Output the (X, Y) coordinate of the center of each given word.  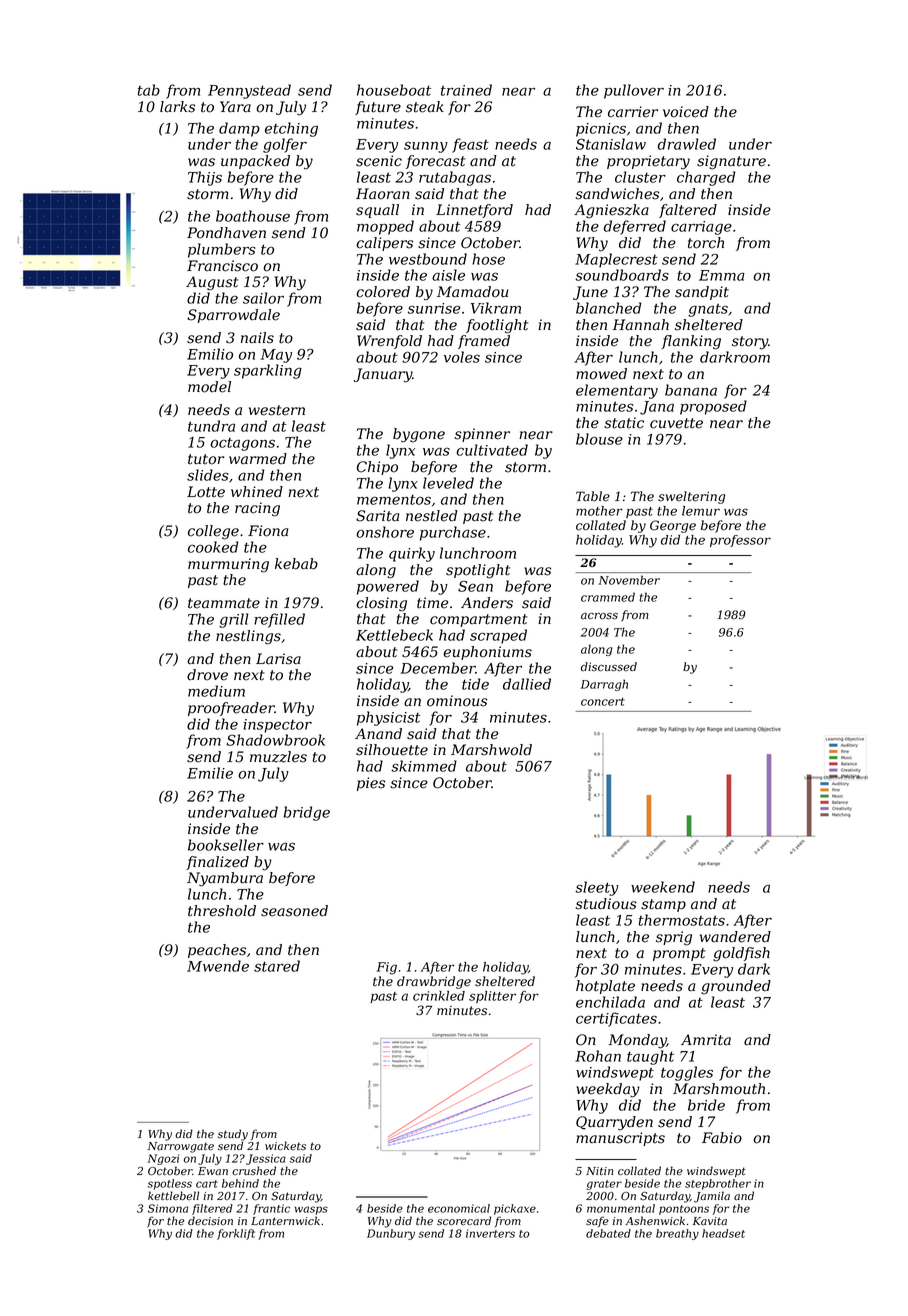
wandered (735, 937)
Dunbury (391, 1234)
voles (462, 357)
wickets (285, 1145)
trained (466, 90)
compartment (478, 620)
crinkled (439, 996)
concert (603, 701)
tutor (206, 459)
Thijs (205, 178)
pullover (634, 91)
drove (207, 675)
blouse (599, 439)
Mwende (218, 966)
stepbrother (718, 1184)
